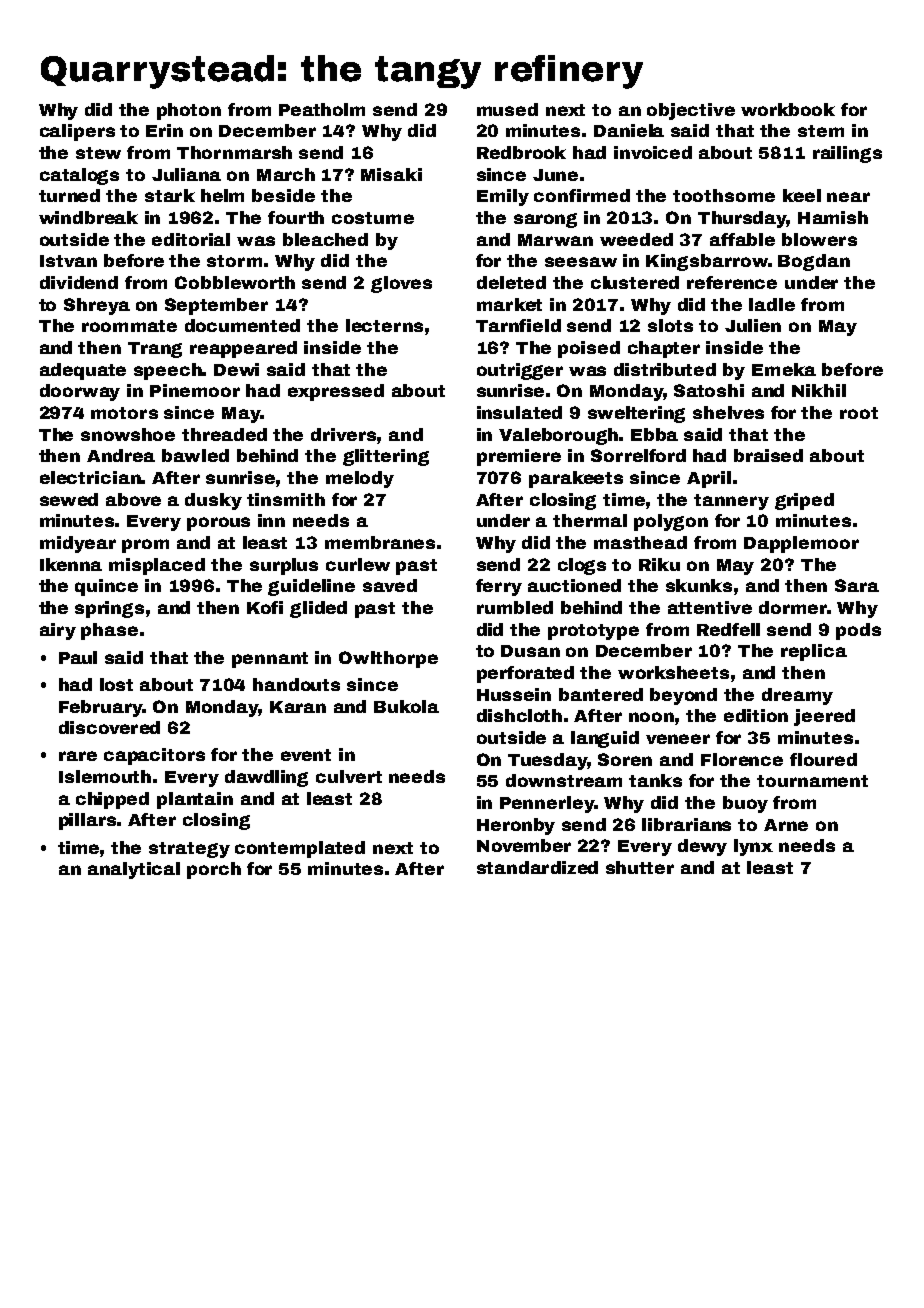  What do you see at coordinates (653, 152) in the screenshot?
I see `invoiced` at bounding box center [653, 152].
